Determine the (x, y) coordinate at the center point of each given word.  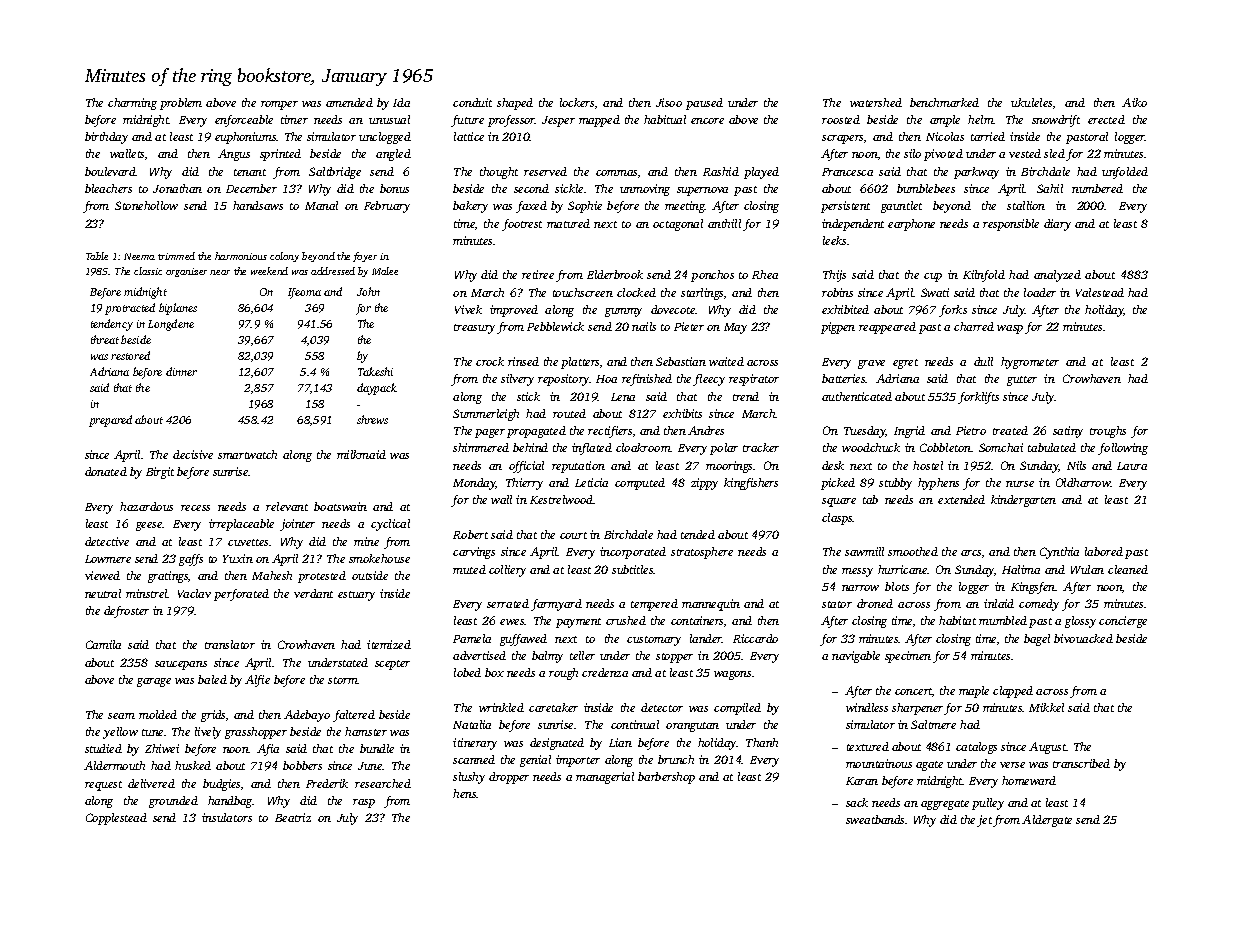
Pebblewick (555, 326)
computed (640, 484)
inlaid (999, 603)
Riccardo (755, 638)
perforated (241, 595)
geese (149, 526)
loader (1040, 292)
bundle (377, 748)
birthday (106, 138)
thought (499, 173)
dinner (181, 371)
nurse (1020, 484)
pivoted (943, 155)
